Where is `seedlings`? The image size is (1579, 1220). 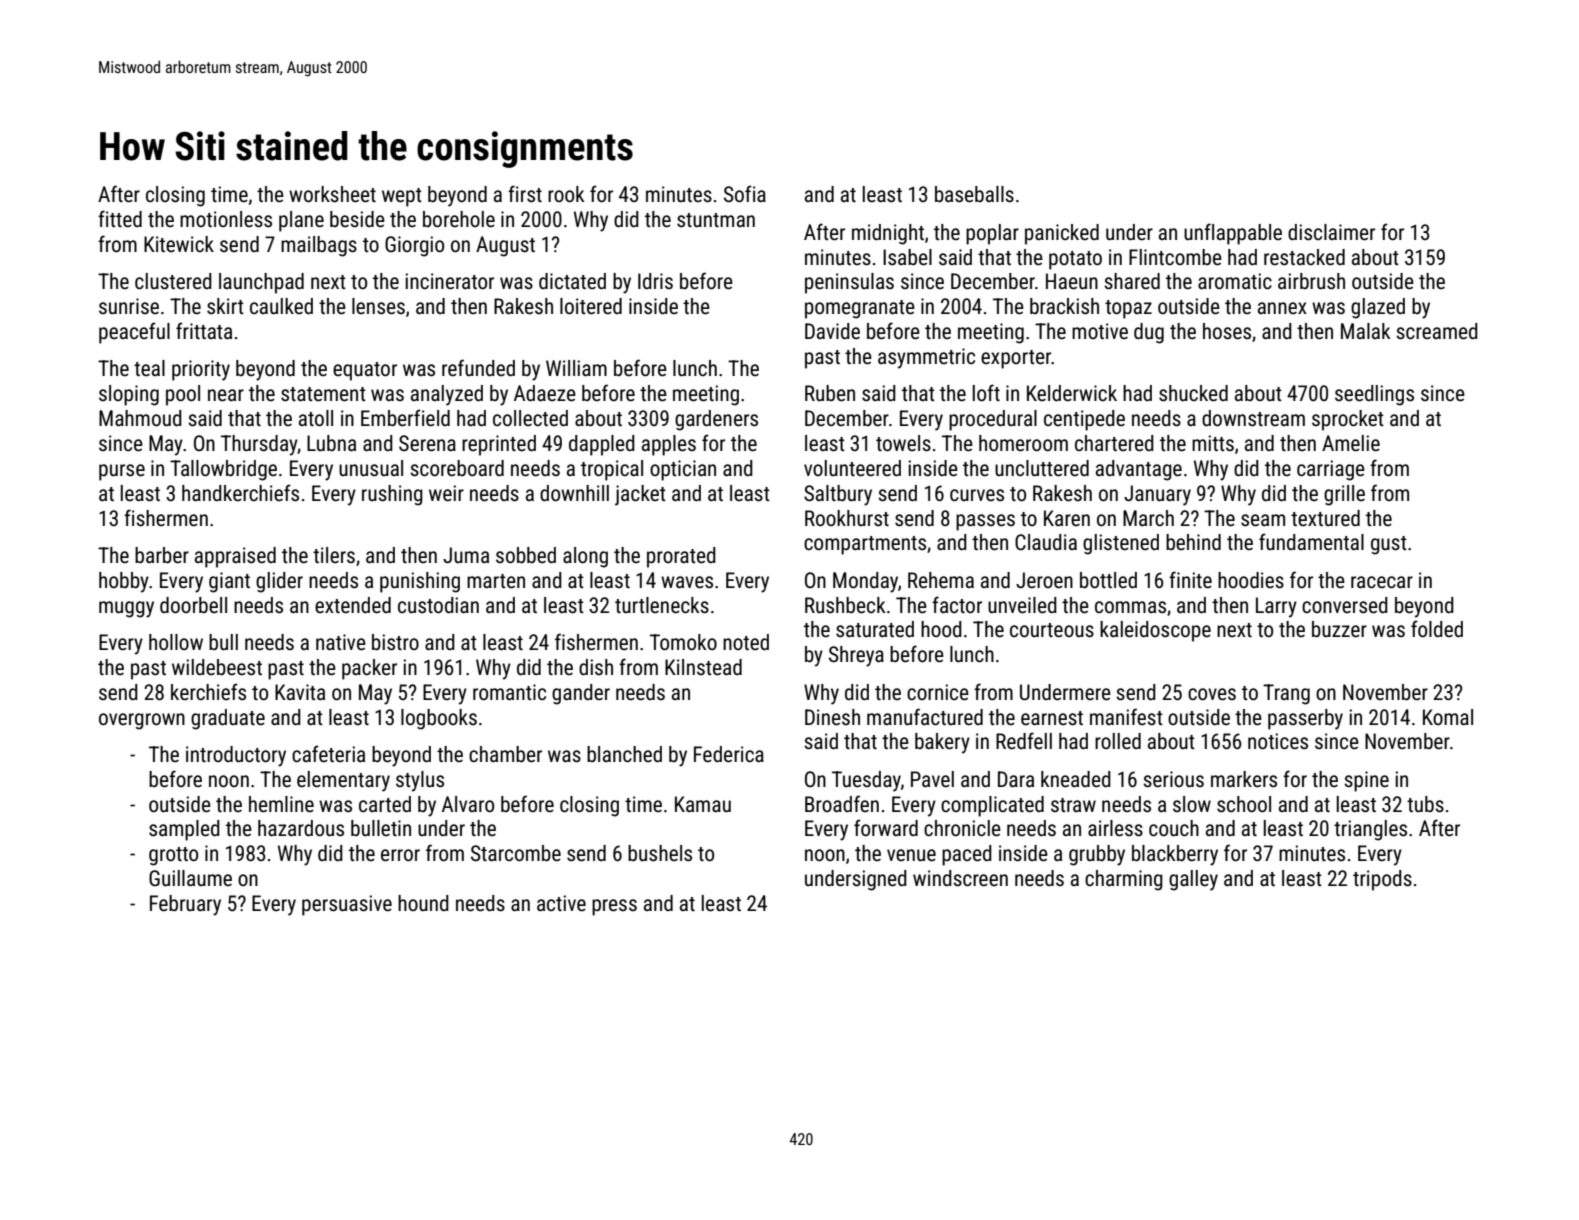 seedlings is located at coordinates (1374, 395).
